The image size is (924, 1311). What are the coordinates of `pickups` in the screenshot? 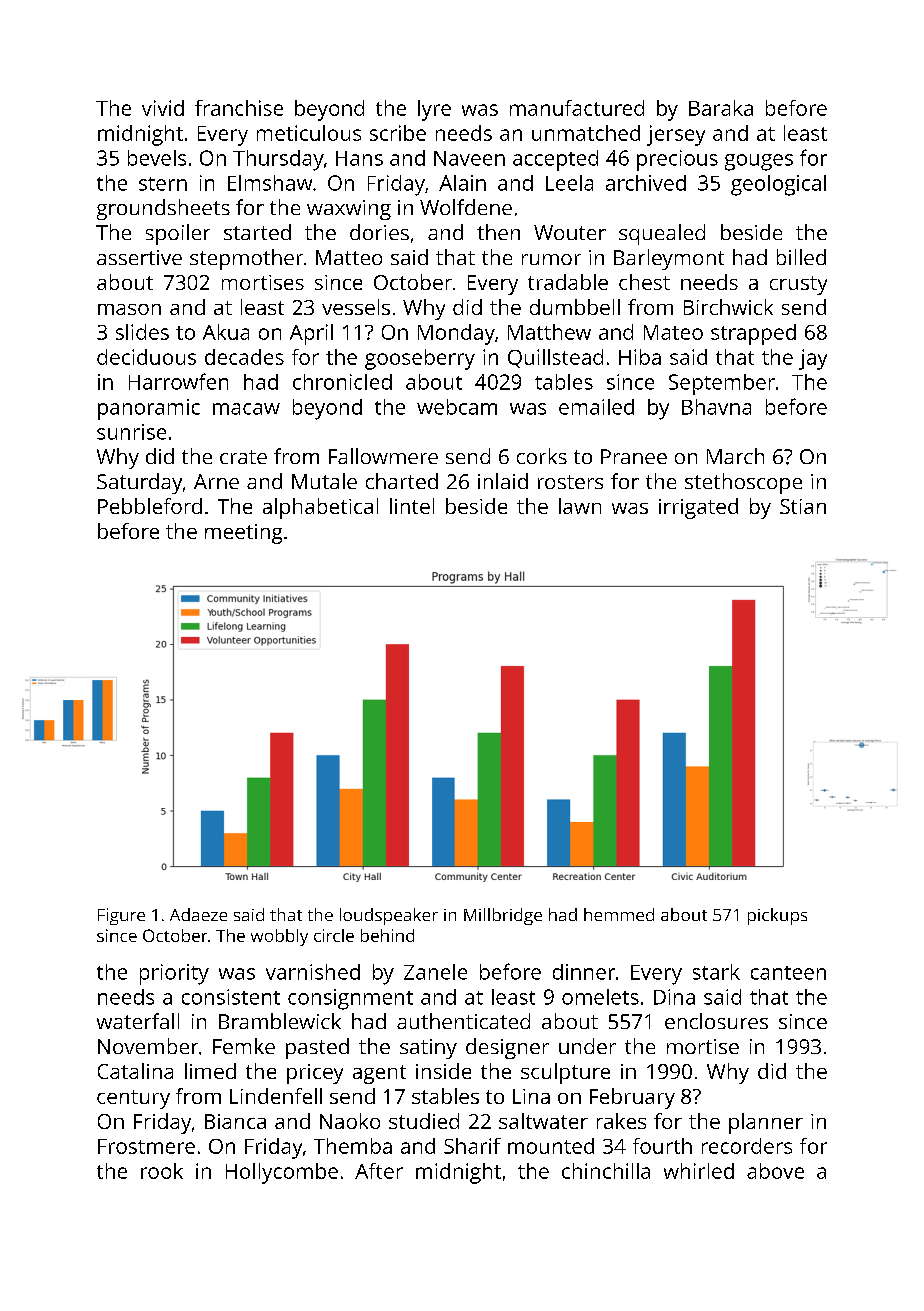 It's located at (777, 916).
